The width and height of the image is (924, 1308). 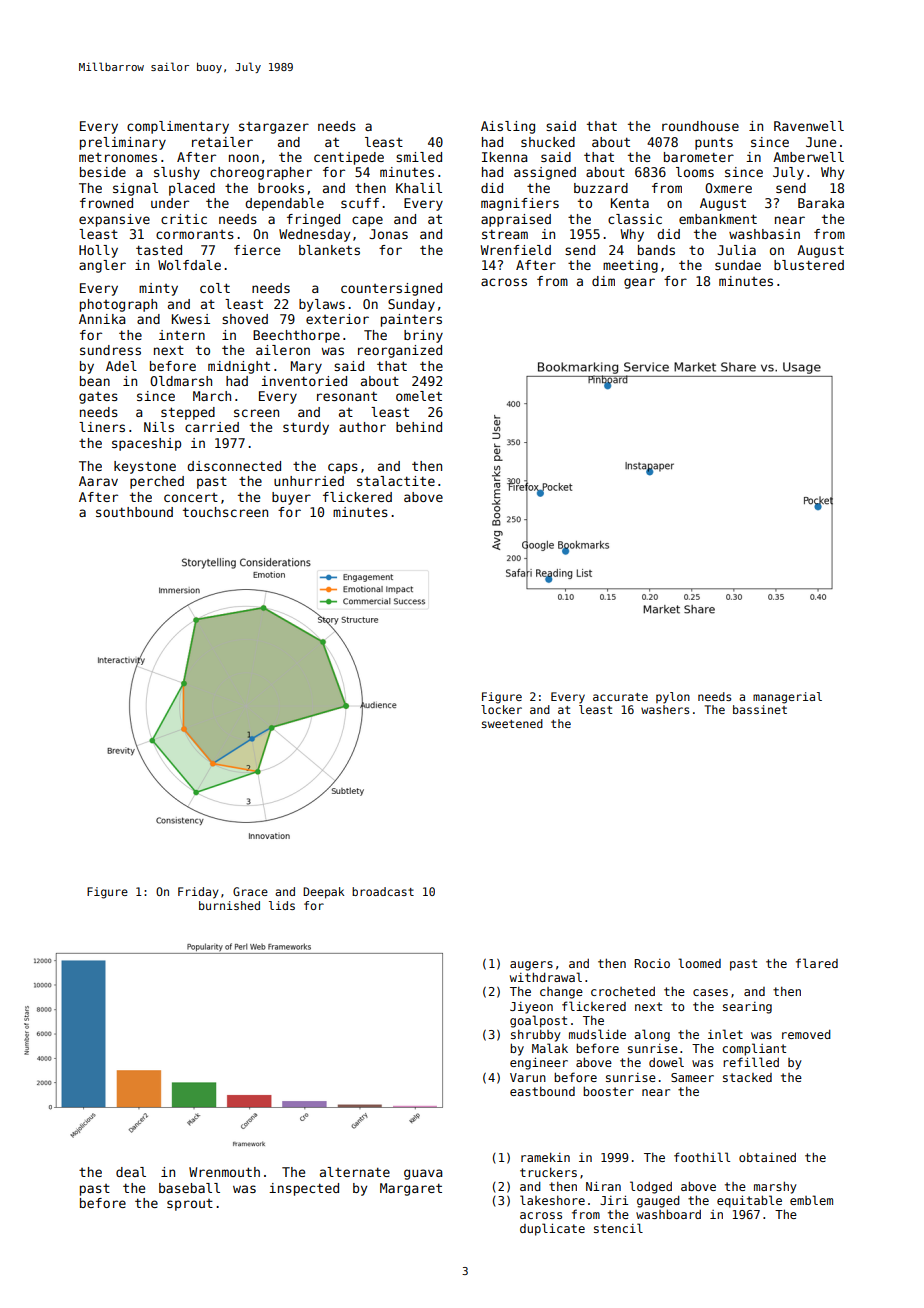 I want to click on deal, so click(x=131, y=1172).
